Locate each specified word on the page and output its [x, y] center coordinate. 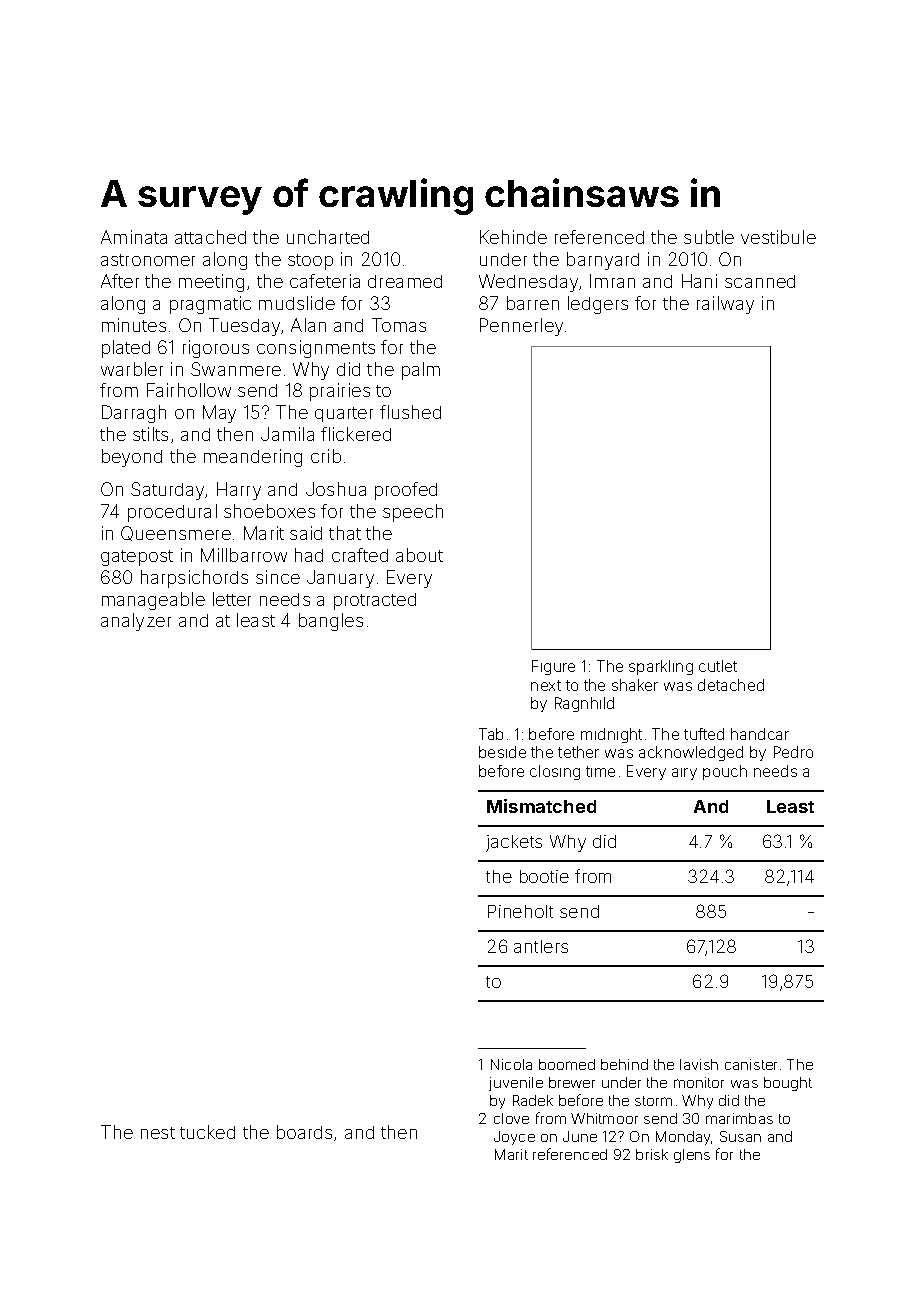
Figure [553, 667]
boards [304, 1132]
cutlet [718, 666]
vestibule [778, 237]
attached [210, 237]
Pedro [793, 752]
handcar [760, 734]
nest [158, 1133]
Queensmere [176, 533]
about [419, 555]
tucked [207, 1132]
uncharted [328, 237]
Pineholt [520, 911]
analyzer [136, 622]
